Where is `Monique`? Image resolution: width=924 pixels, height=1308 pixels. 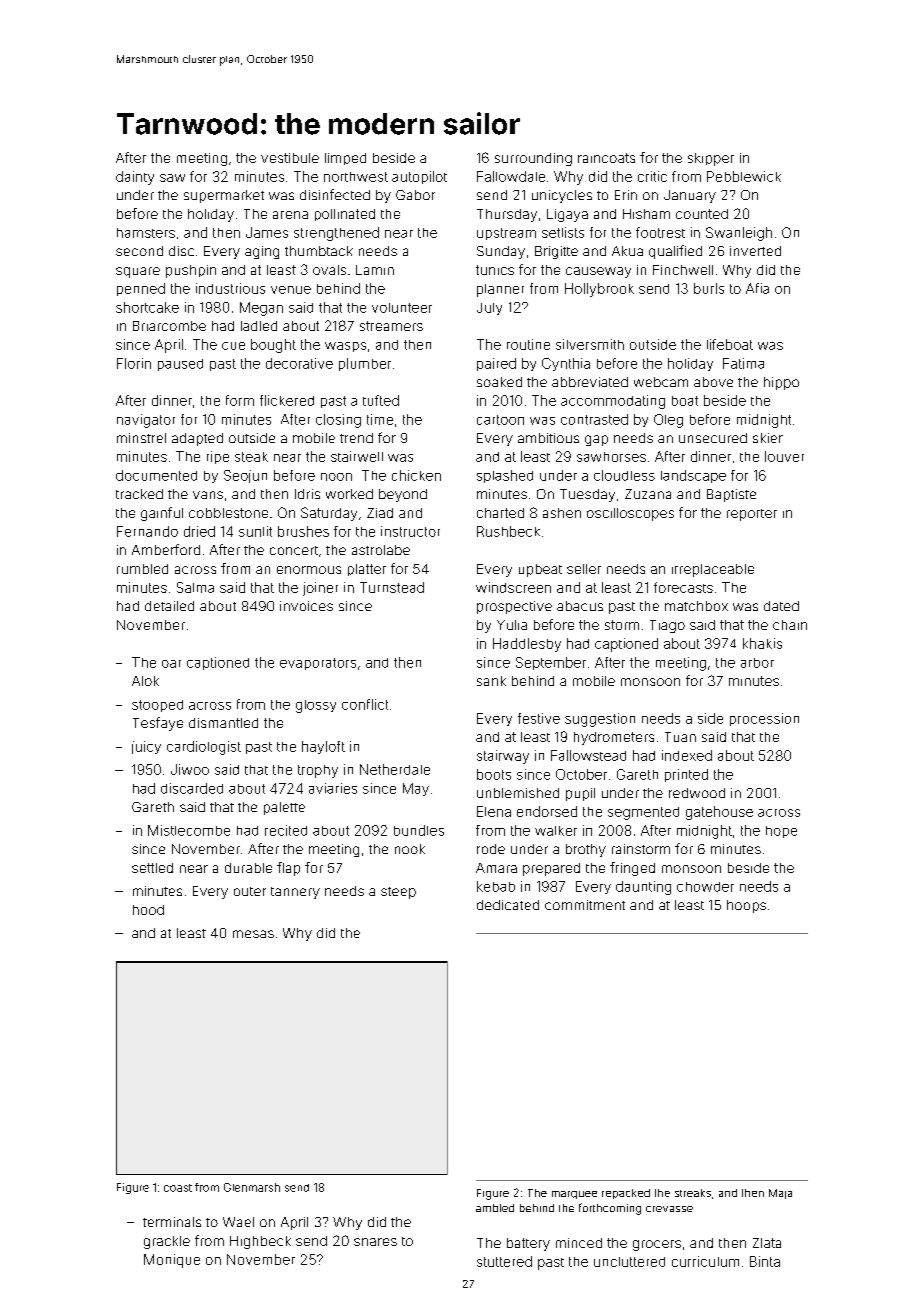 Monique is located at coordinates (172, 1261).
